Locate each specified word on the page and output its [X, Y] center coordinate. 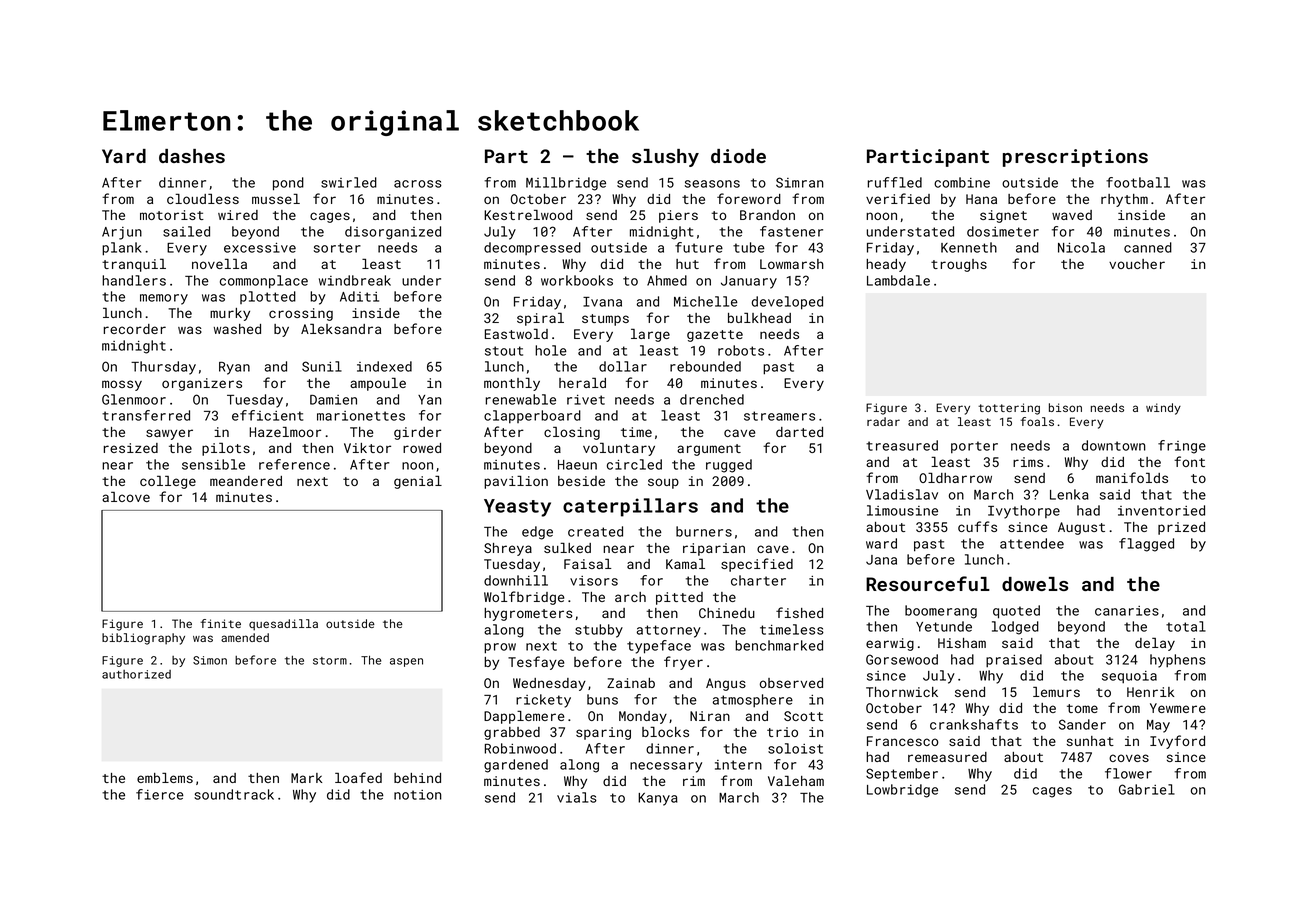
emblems [165, 777]
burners [704, 531]
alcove [126, 496]
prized [1181, 528]
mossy [122, 385]
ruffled [894, 182]
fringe [1182, 447]
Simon [210, 660]
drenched [712, 399]
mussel [276, 198]
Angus [726, 684]
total [1186, 626]
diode [738, 156]
